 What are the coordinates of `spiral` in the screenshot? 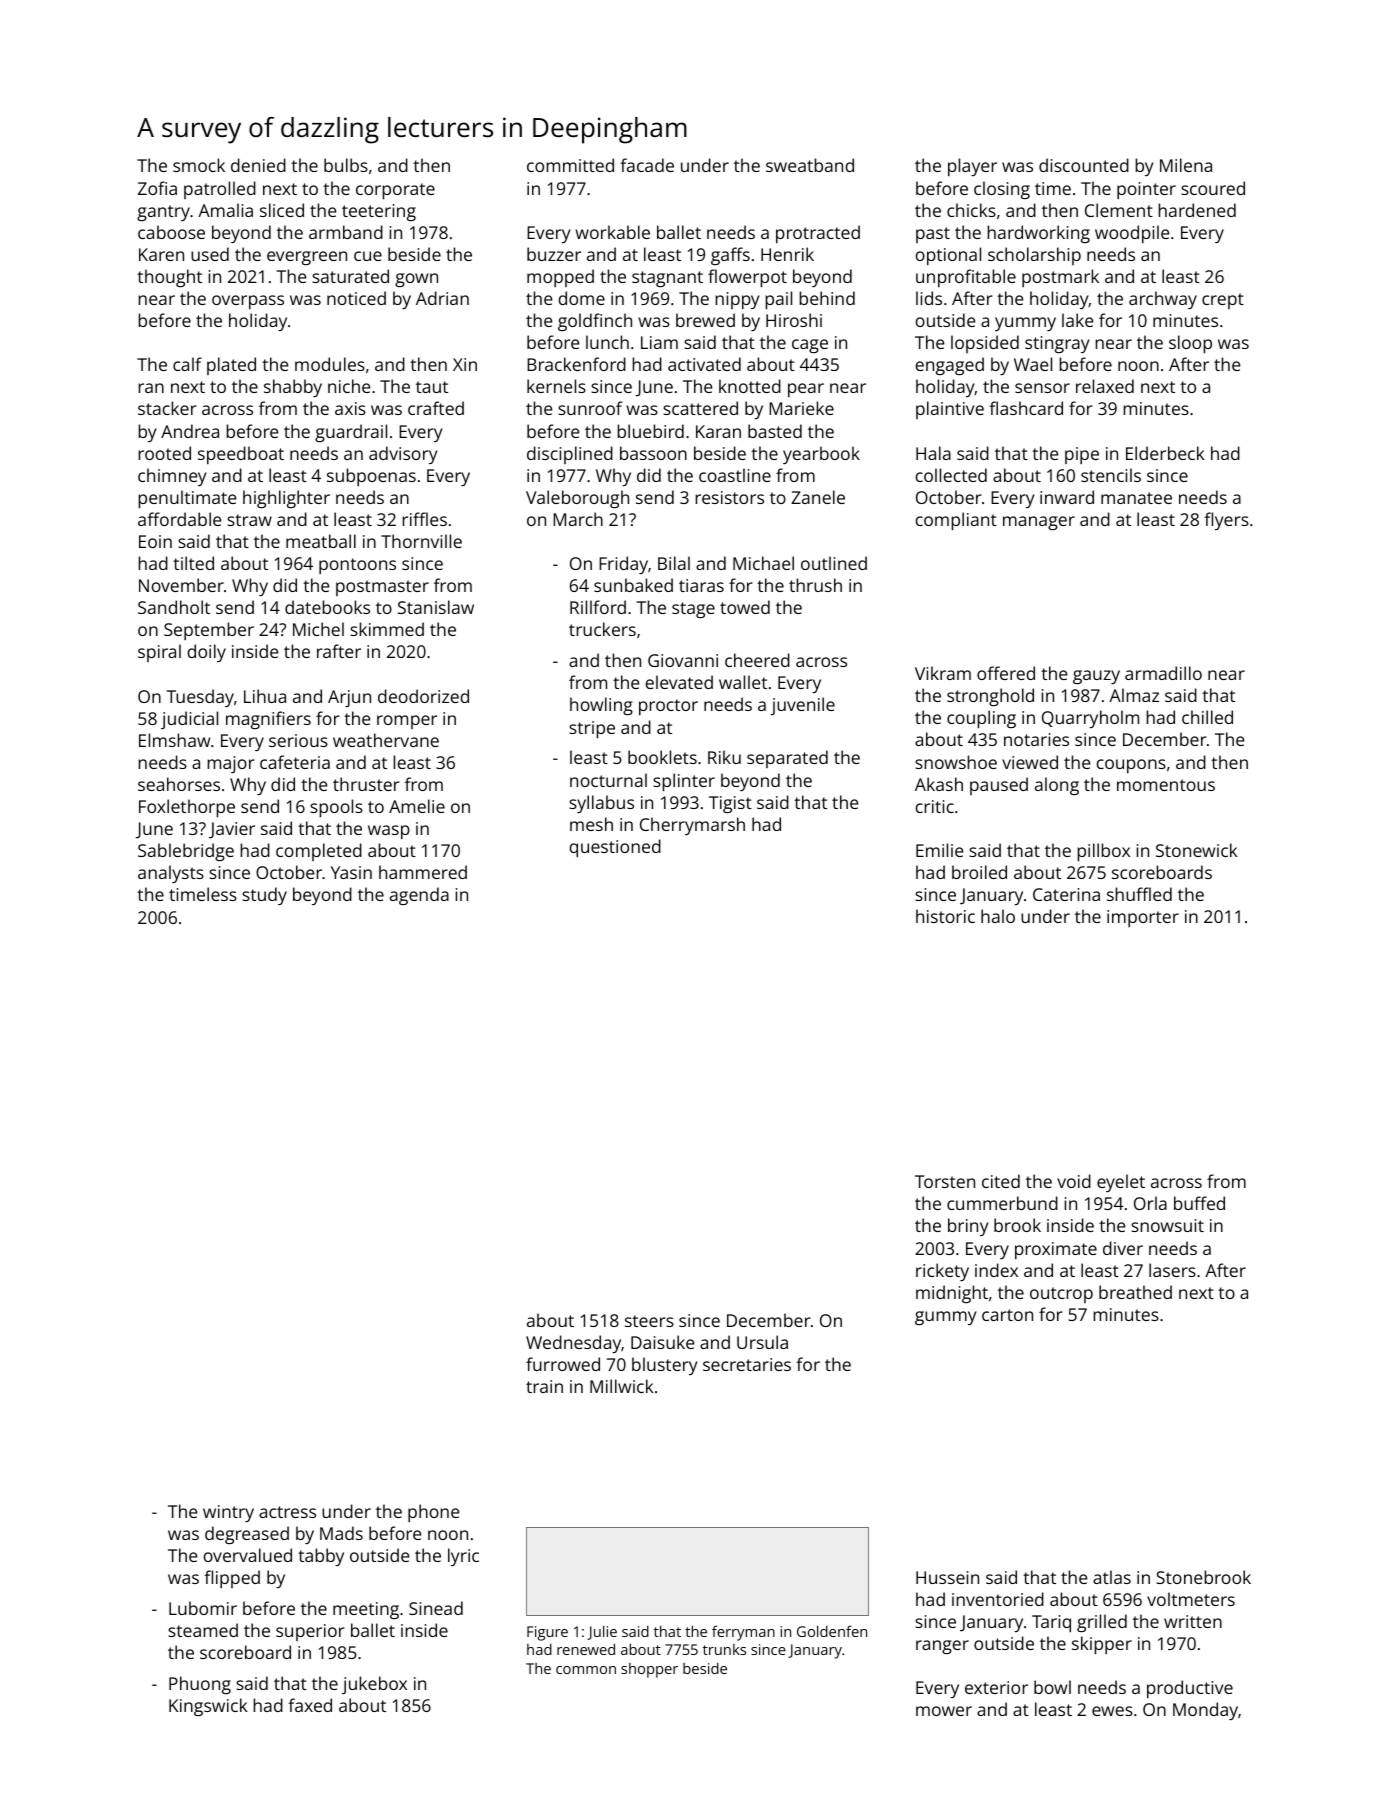 It's located at (159, 653).
